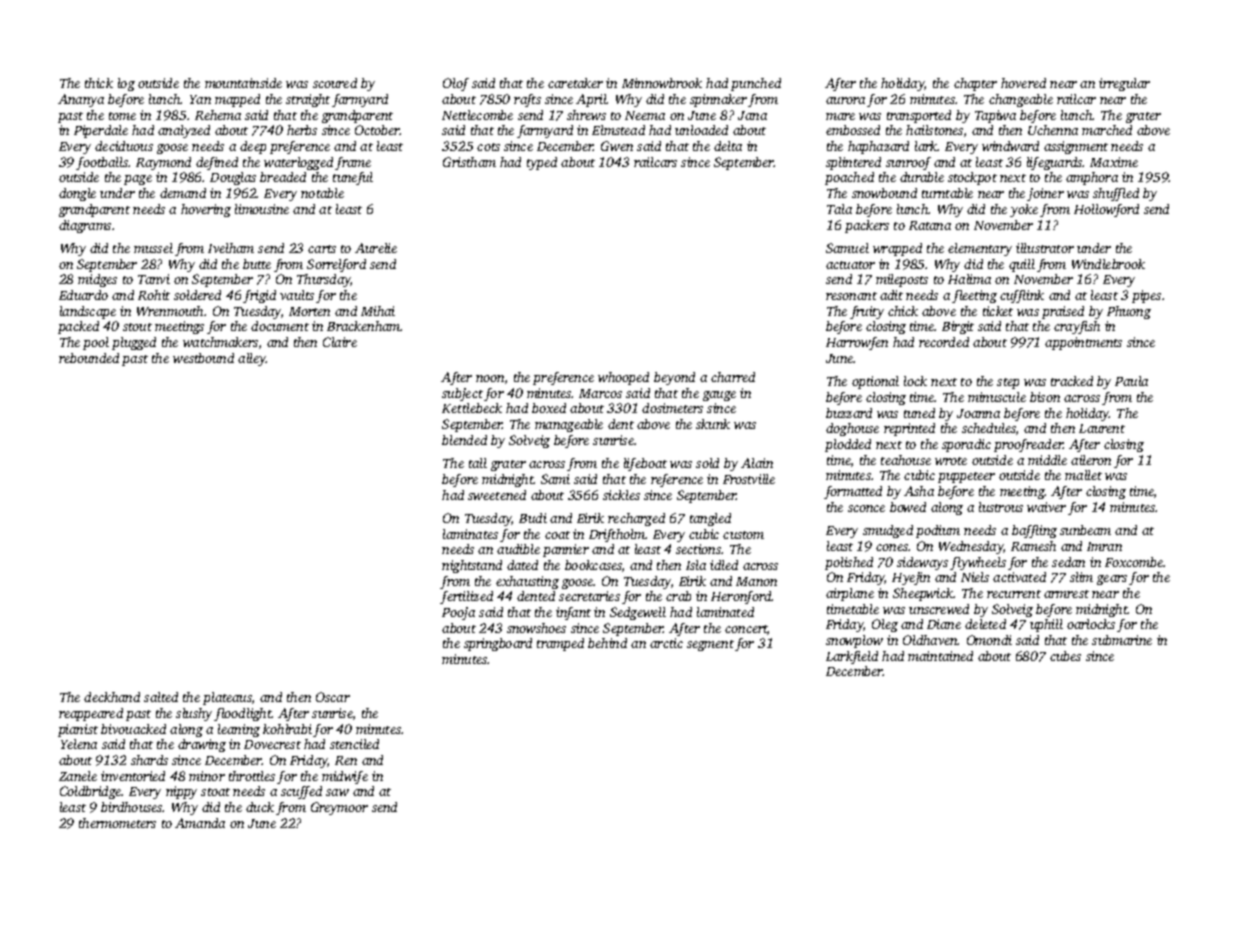 Image resolution: width=1233 pixels, height=952 pixels. I want to click on tangled, so click(710, 519).
